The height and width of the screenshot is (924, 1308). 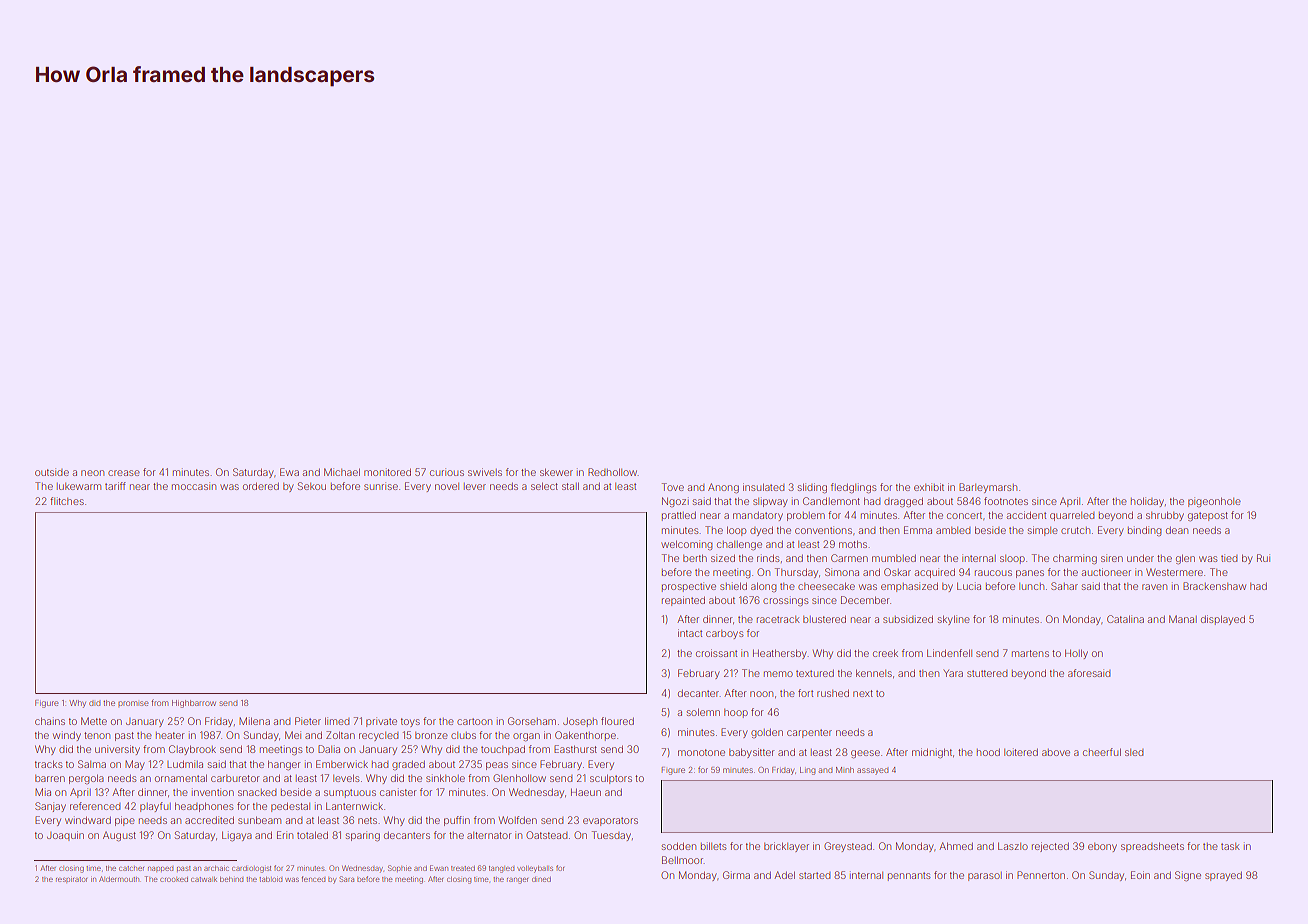 What do you see at coordinates (701, 752) in the screenshot?
I see `monotone` at bounding box center [701, 752].
